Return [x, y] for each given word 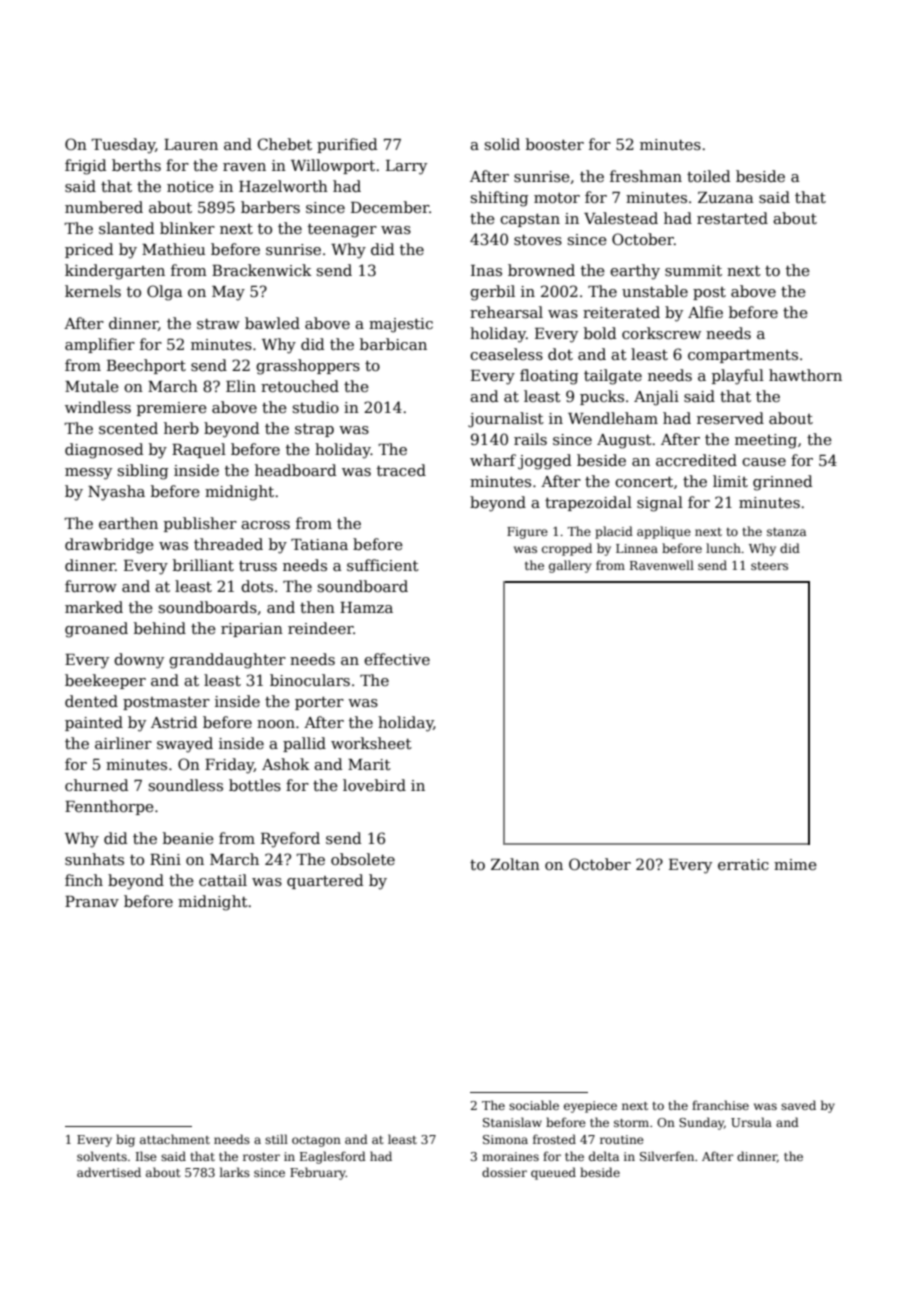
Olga [165, 293]
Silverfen [667, 1156]
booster [555, 144]
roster [261, 1157]
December [390, 207]
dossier [504, 1172]
